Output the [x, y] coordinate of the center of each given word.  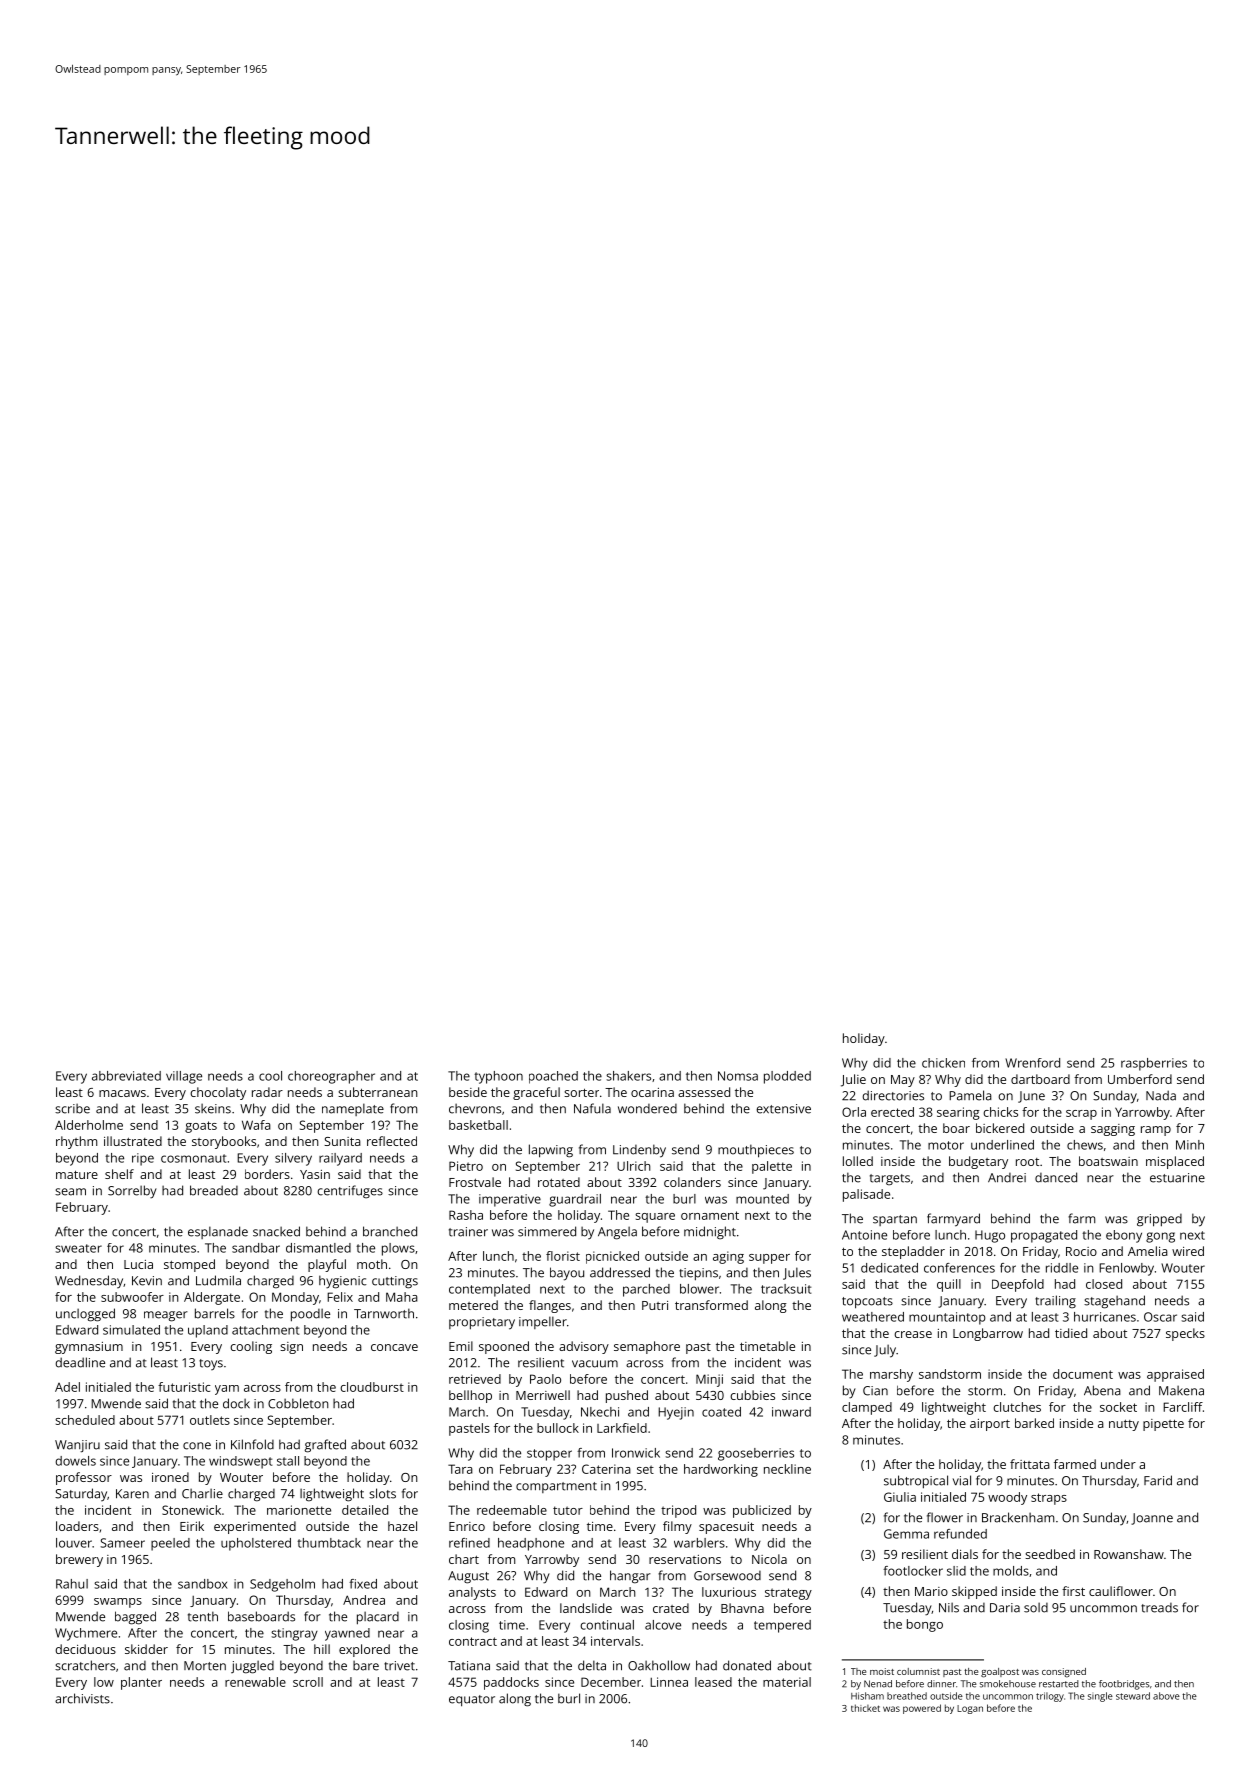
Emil [461, 1346]
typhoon [498, 1077]
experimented [255, 1527]
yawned [347, 1634]
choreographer [331, 1077]
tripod [678, 1511]
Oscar [1160, 1317]
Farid [1158, 1480]
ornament [710, 1215]
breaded [214, 1190]
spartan [895, 1220]
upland [208, 1331]
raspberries [1154, 1064]
